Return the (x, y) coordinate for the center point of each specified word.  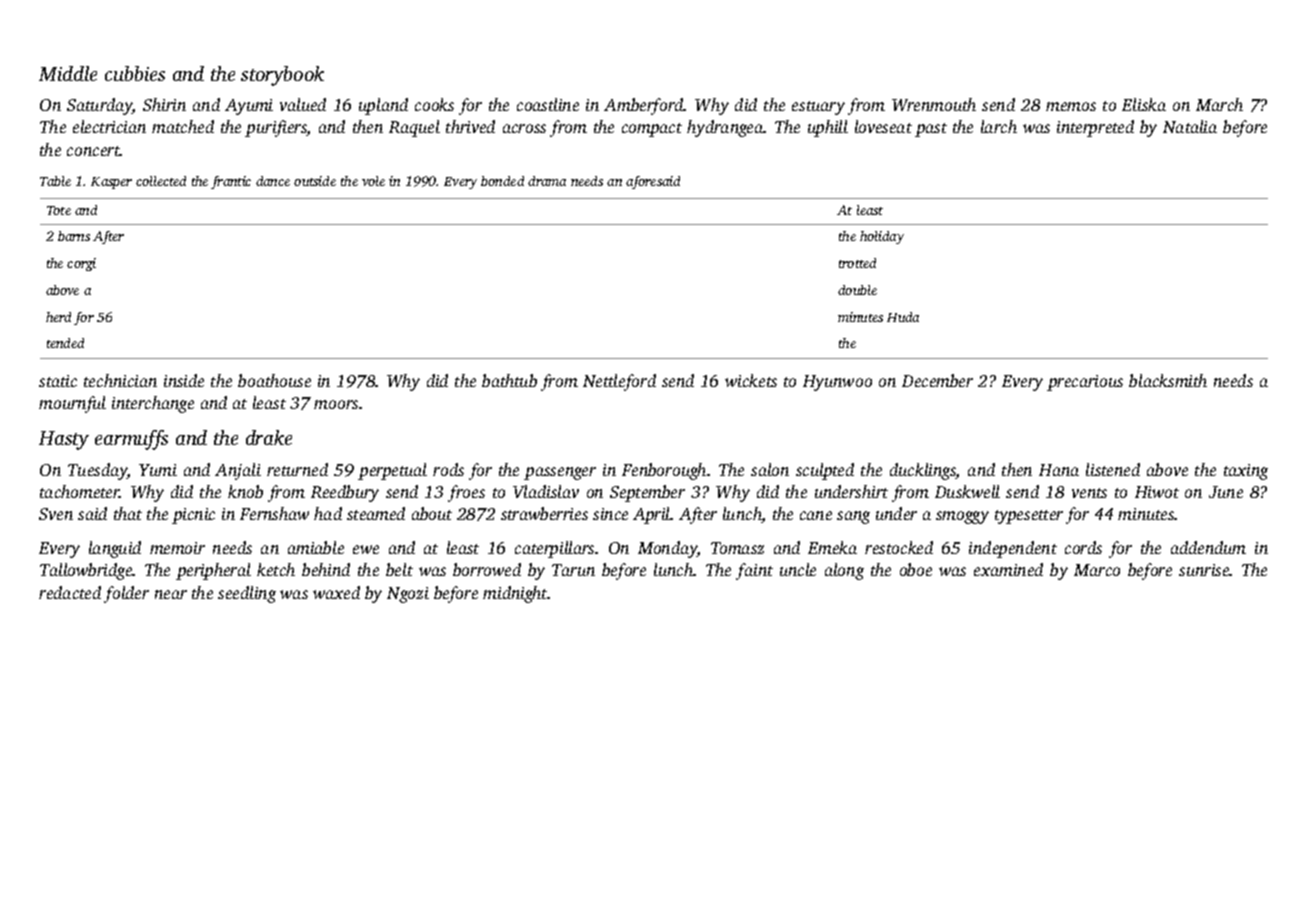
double (857, 290)
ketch (276, 569)
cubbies (135, 73)
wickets (751, 380)
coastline (548, 104)
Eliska (1144, 104)
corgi (81, 264)
